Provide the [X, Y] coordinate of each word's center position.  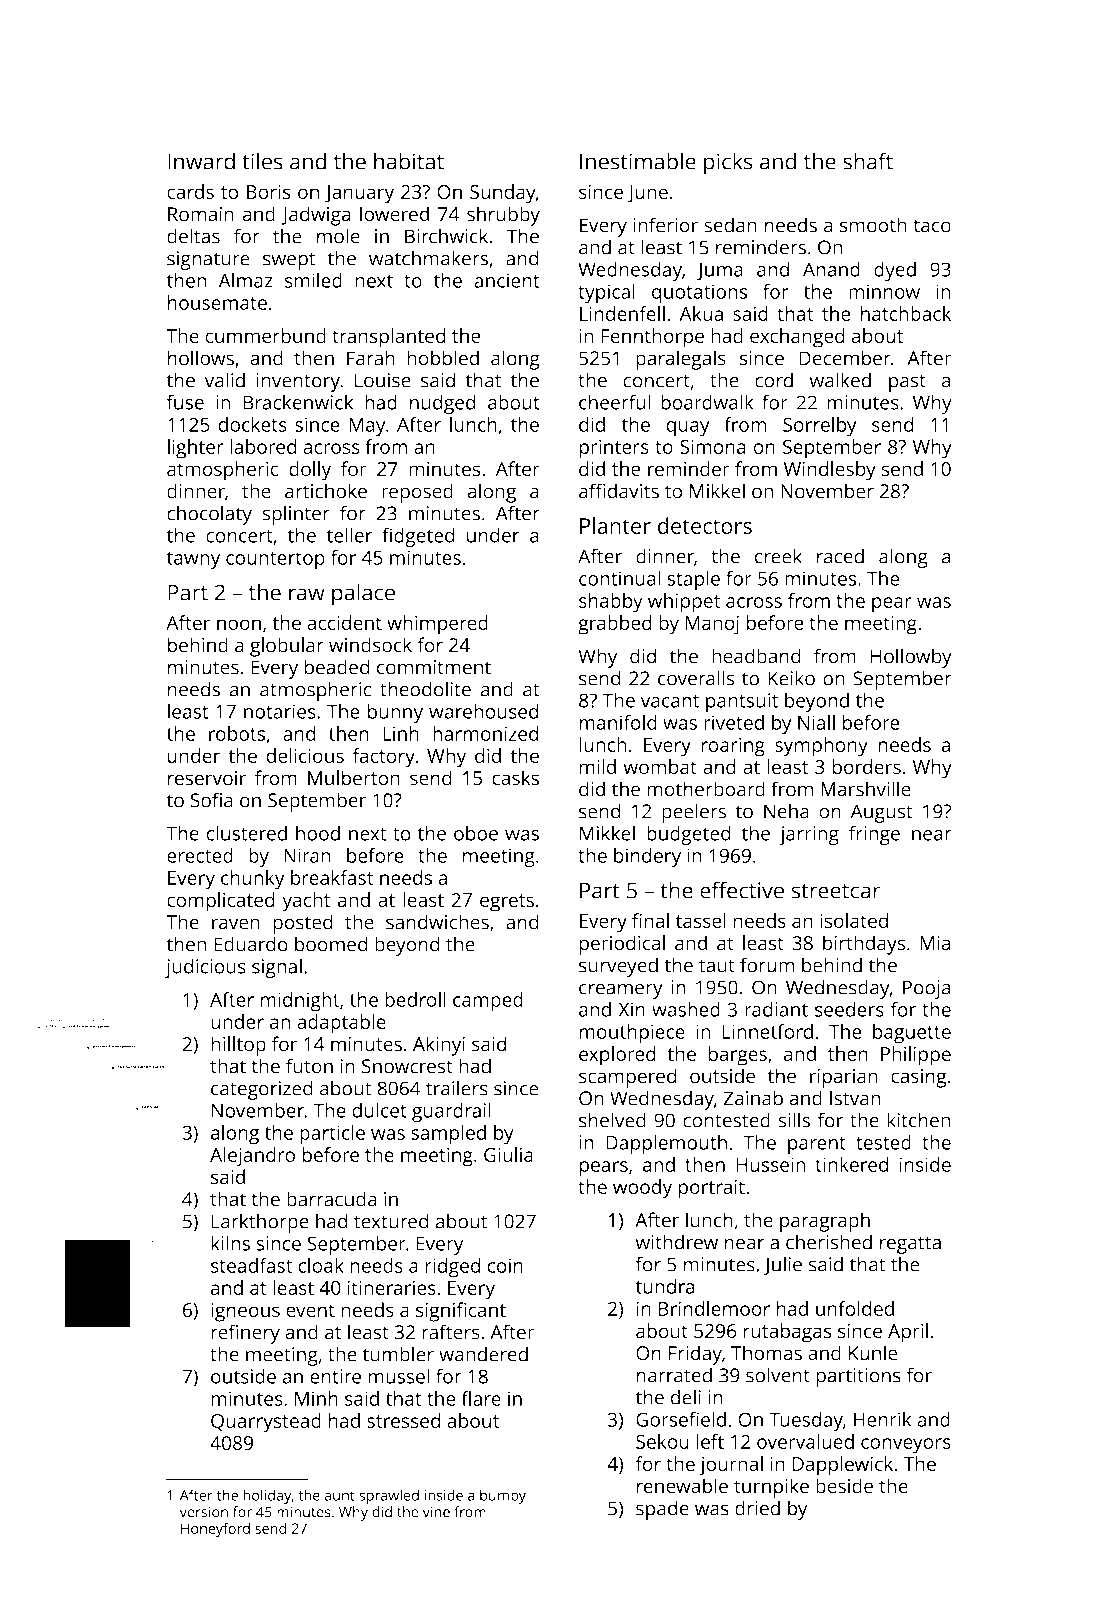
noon [239, 624]
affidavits [619, 491]
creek [778, 556]
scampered [627, 1078]
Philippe [916, 1056]
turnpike [771, 1488]
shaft [868, 161]
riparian [844, 1078]
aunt [339, 1496]
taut [717, 966]
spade [662, 1510]
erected [200, 855]
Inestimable [638, 161]
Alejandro [252, 1157]
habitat [409, 161]
